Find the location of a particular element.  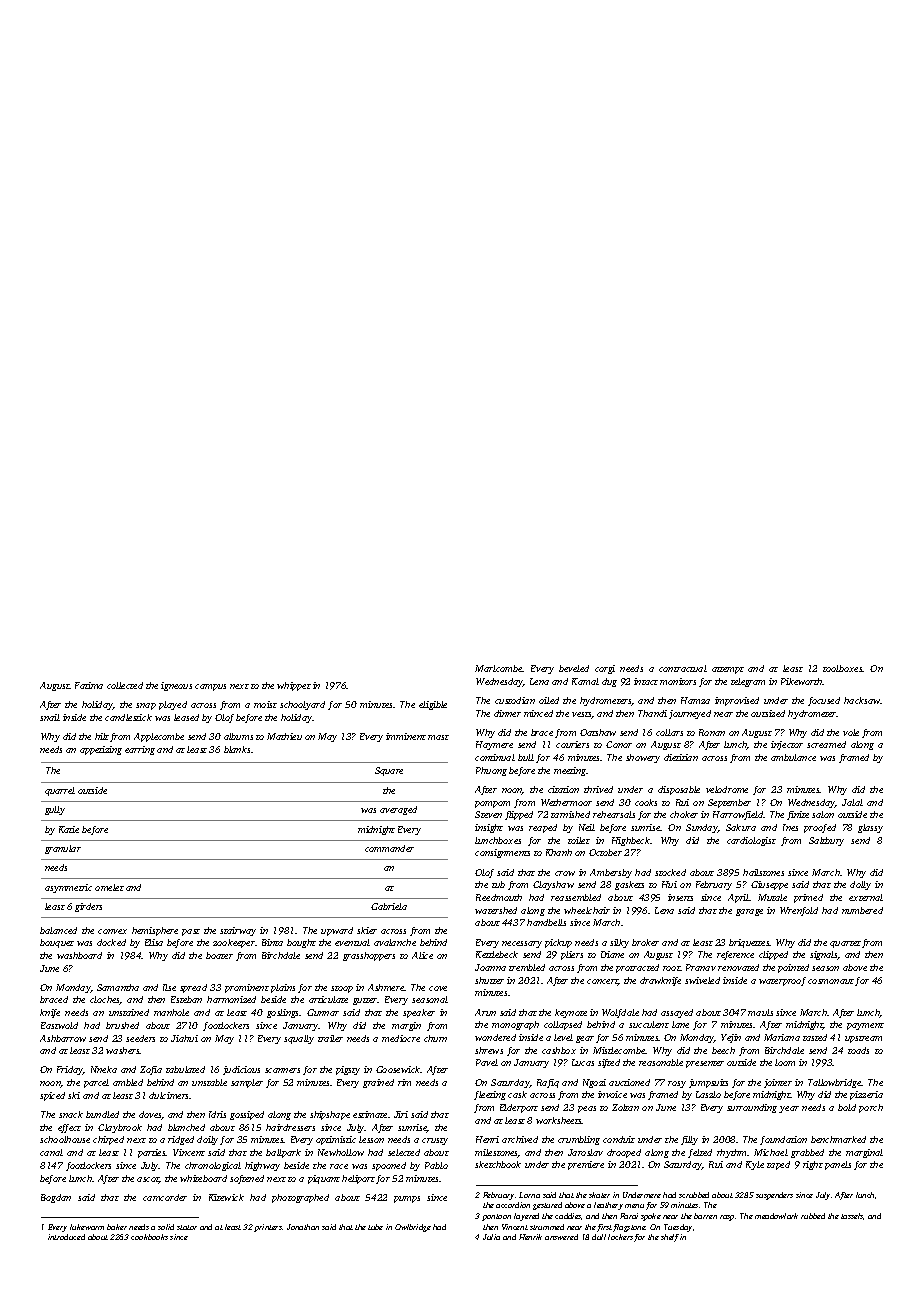

fleeting is located at coordinates (490, 1095).
